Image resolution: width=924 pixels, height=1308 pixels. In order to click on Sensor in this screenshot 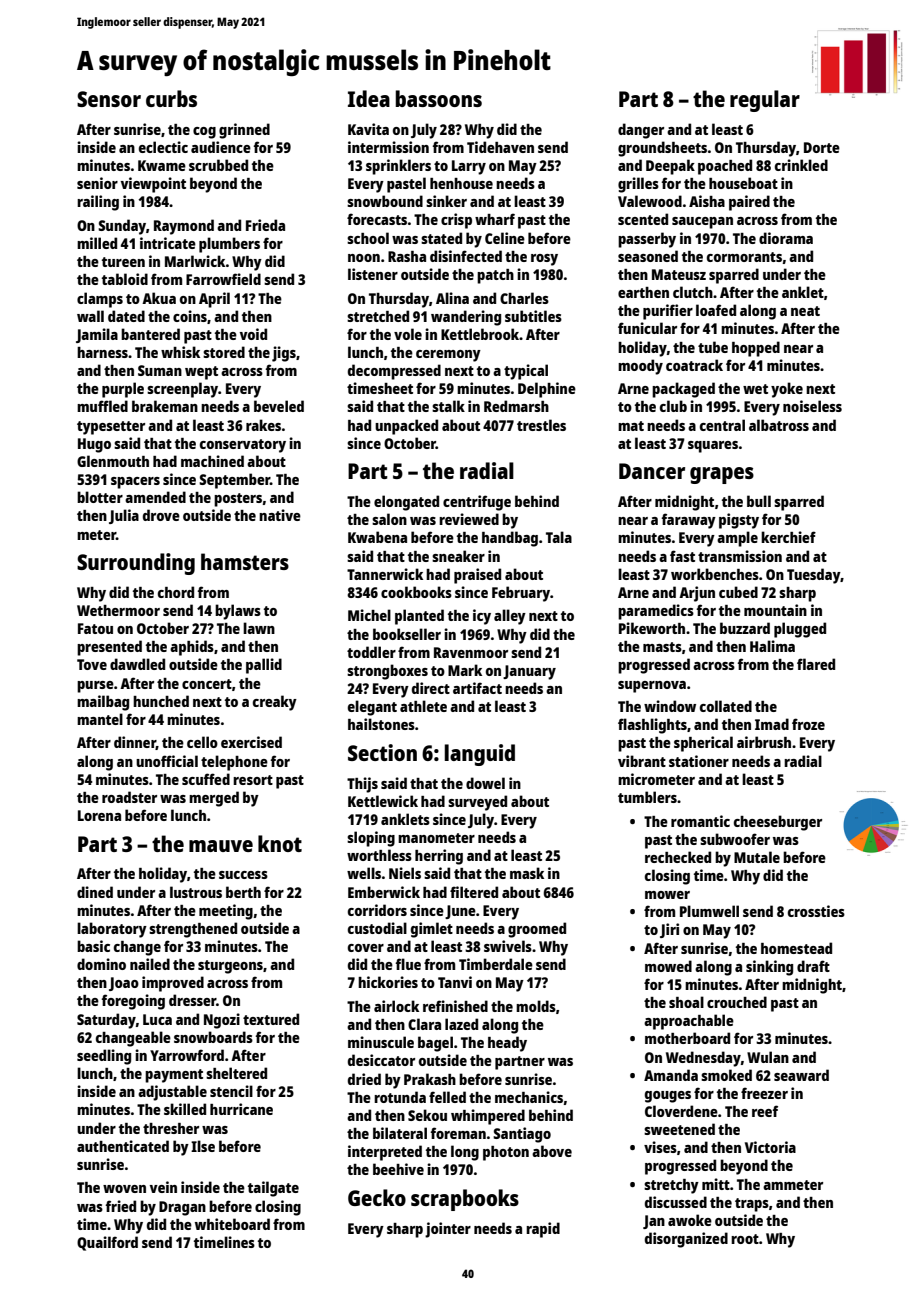, I will do `click(109, 99)`.
